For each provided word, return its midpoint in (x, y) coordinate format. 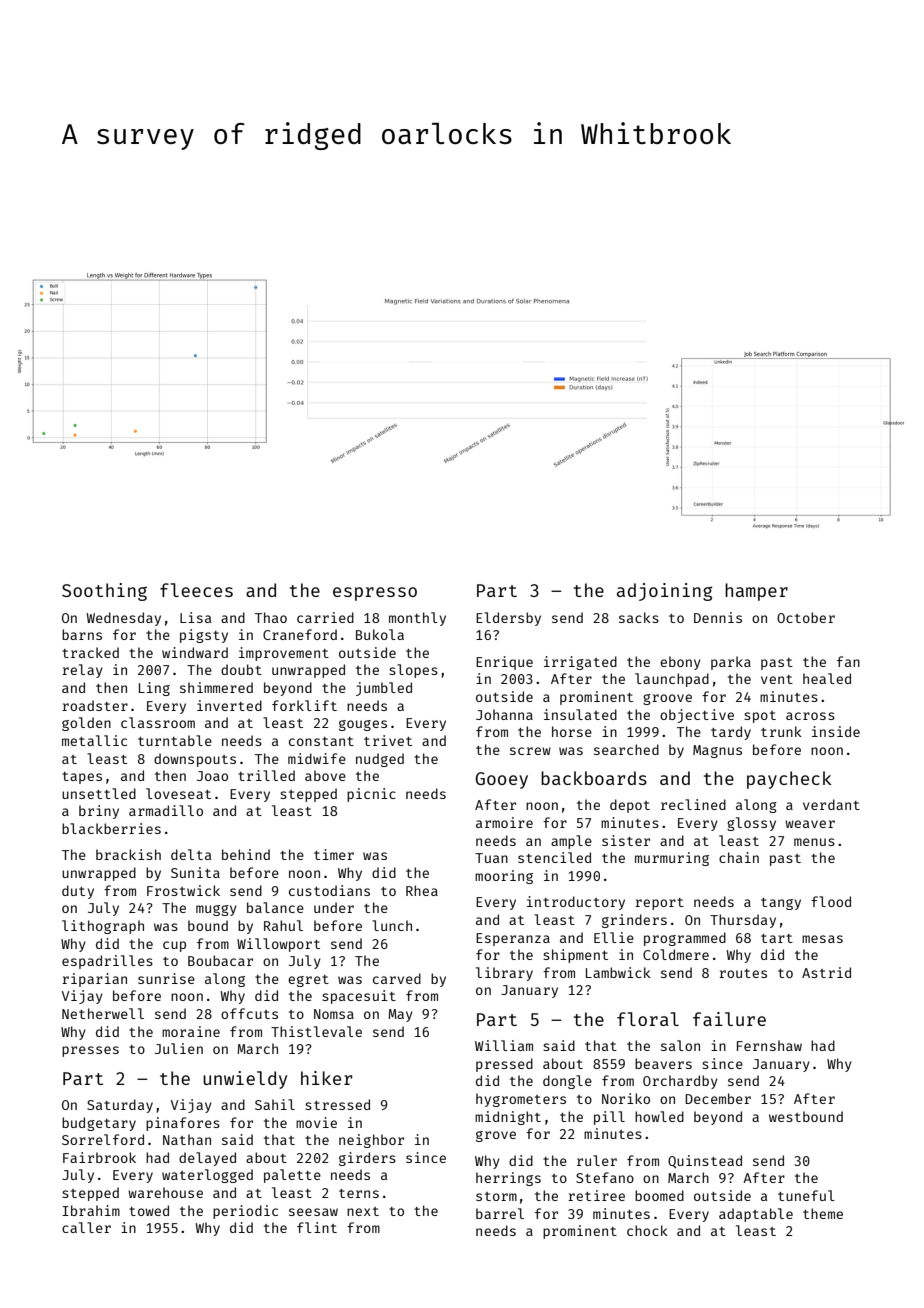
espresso (375, 594)
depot (630, 806)
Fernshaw (769, 1045)
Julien (179, 1048)
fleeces (196, 590)
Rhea (422, 890)
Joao (212, 776)
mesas (822, 939)
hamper (756, 592)
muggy (216, 910)
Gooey (501, 780)
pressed (504, 1065)
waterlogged (207, 1176)
